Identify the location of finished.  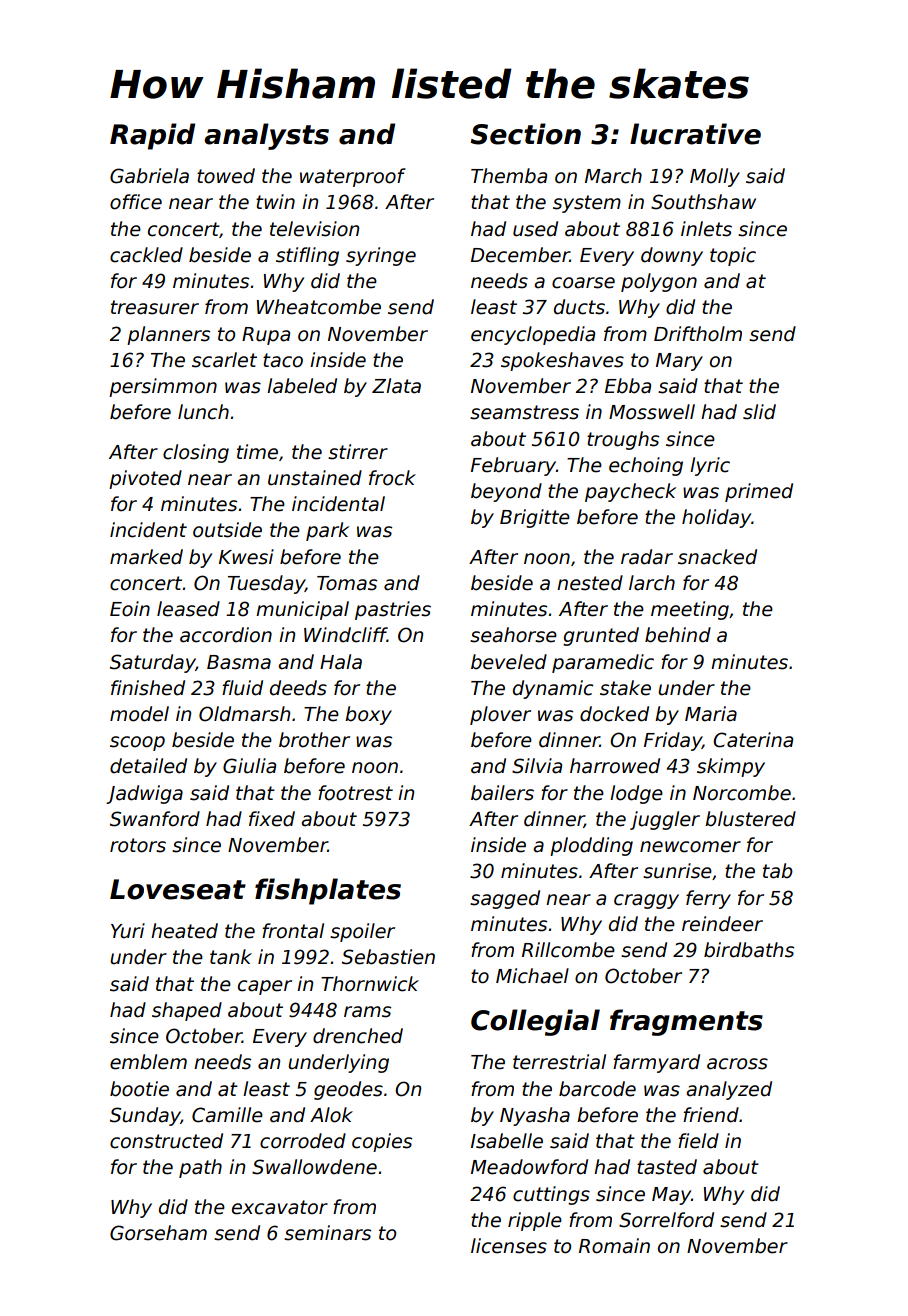
(148, 688).
